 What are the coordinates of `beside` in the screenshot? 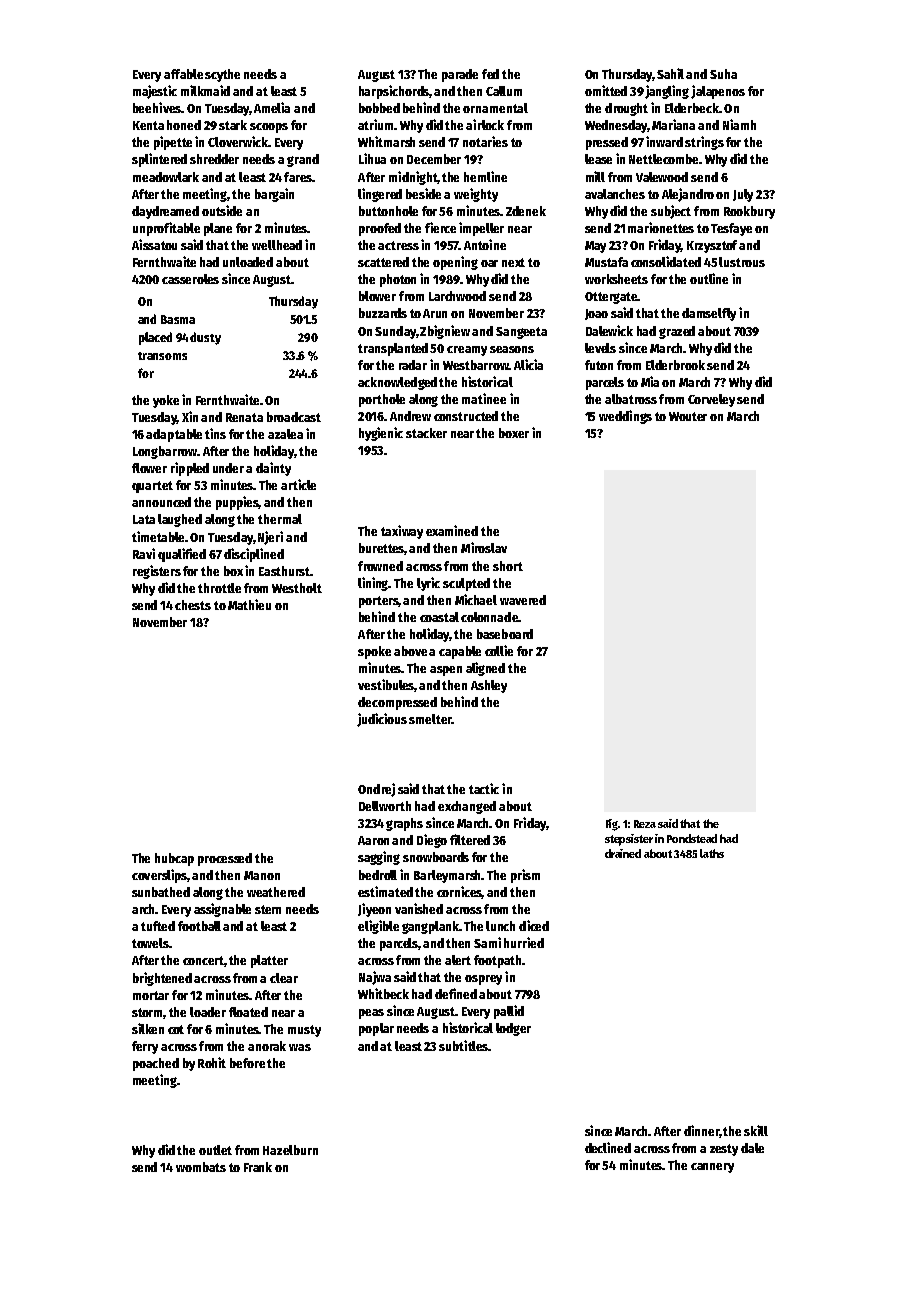 It's located at (423, 193).
